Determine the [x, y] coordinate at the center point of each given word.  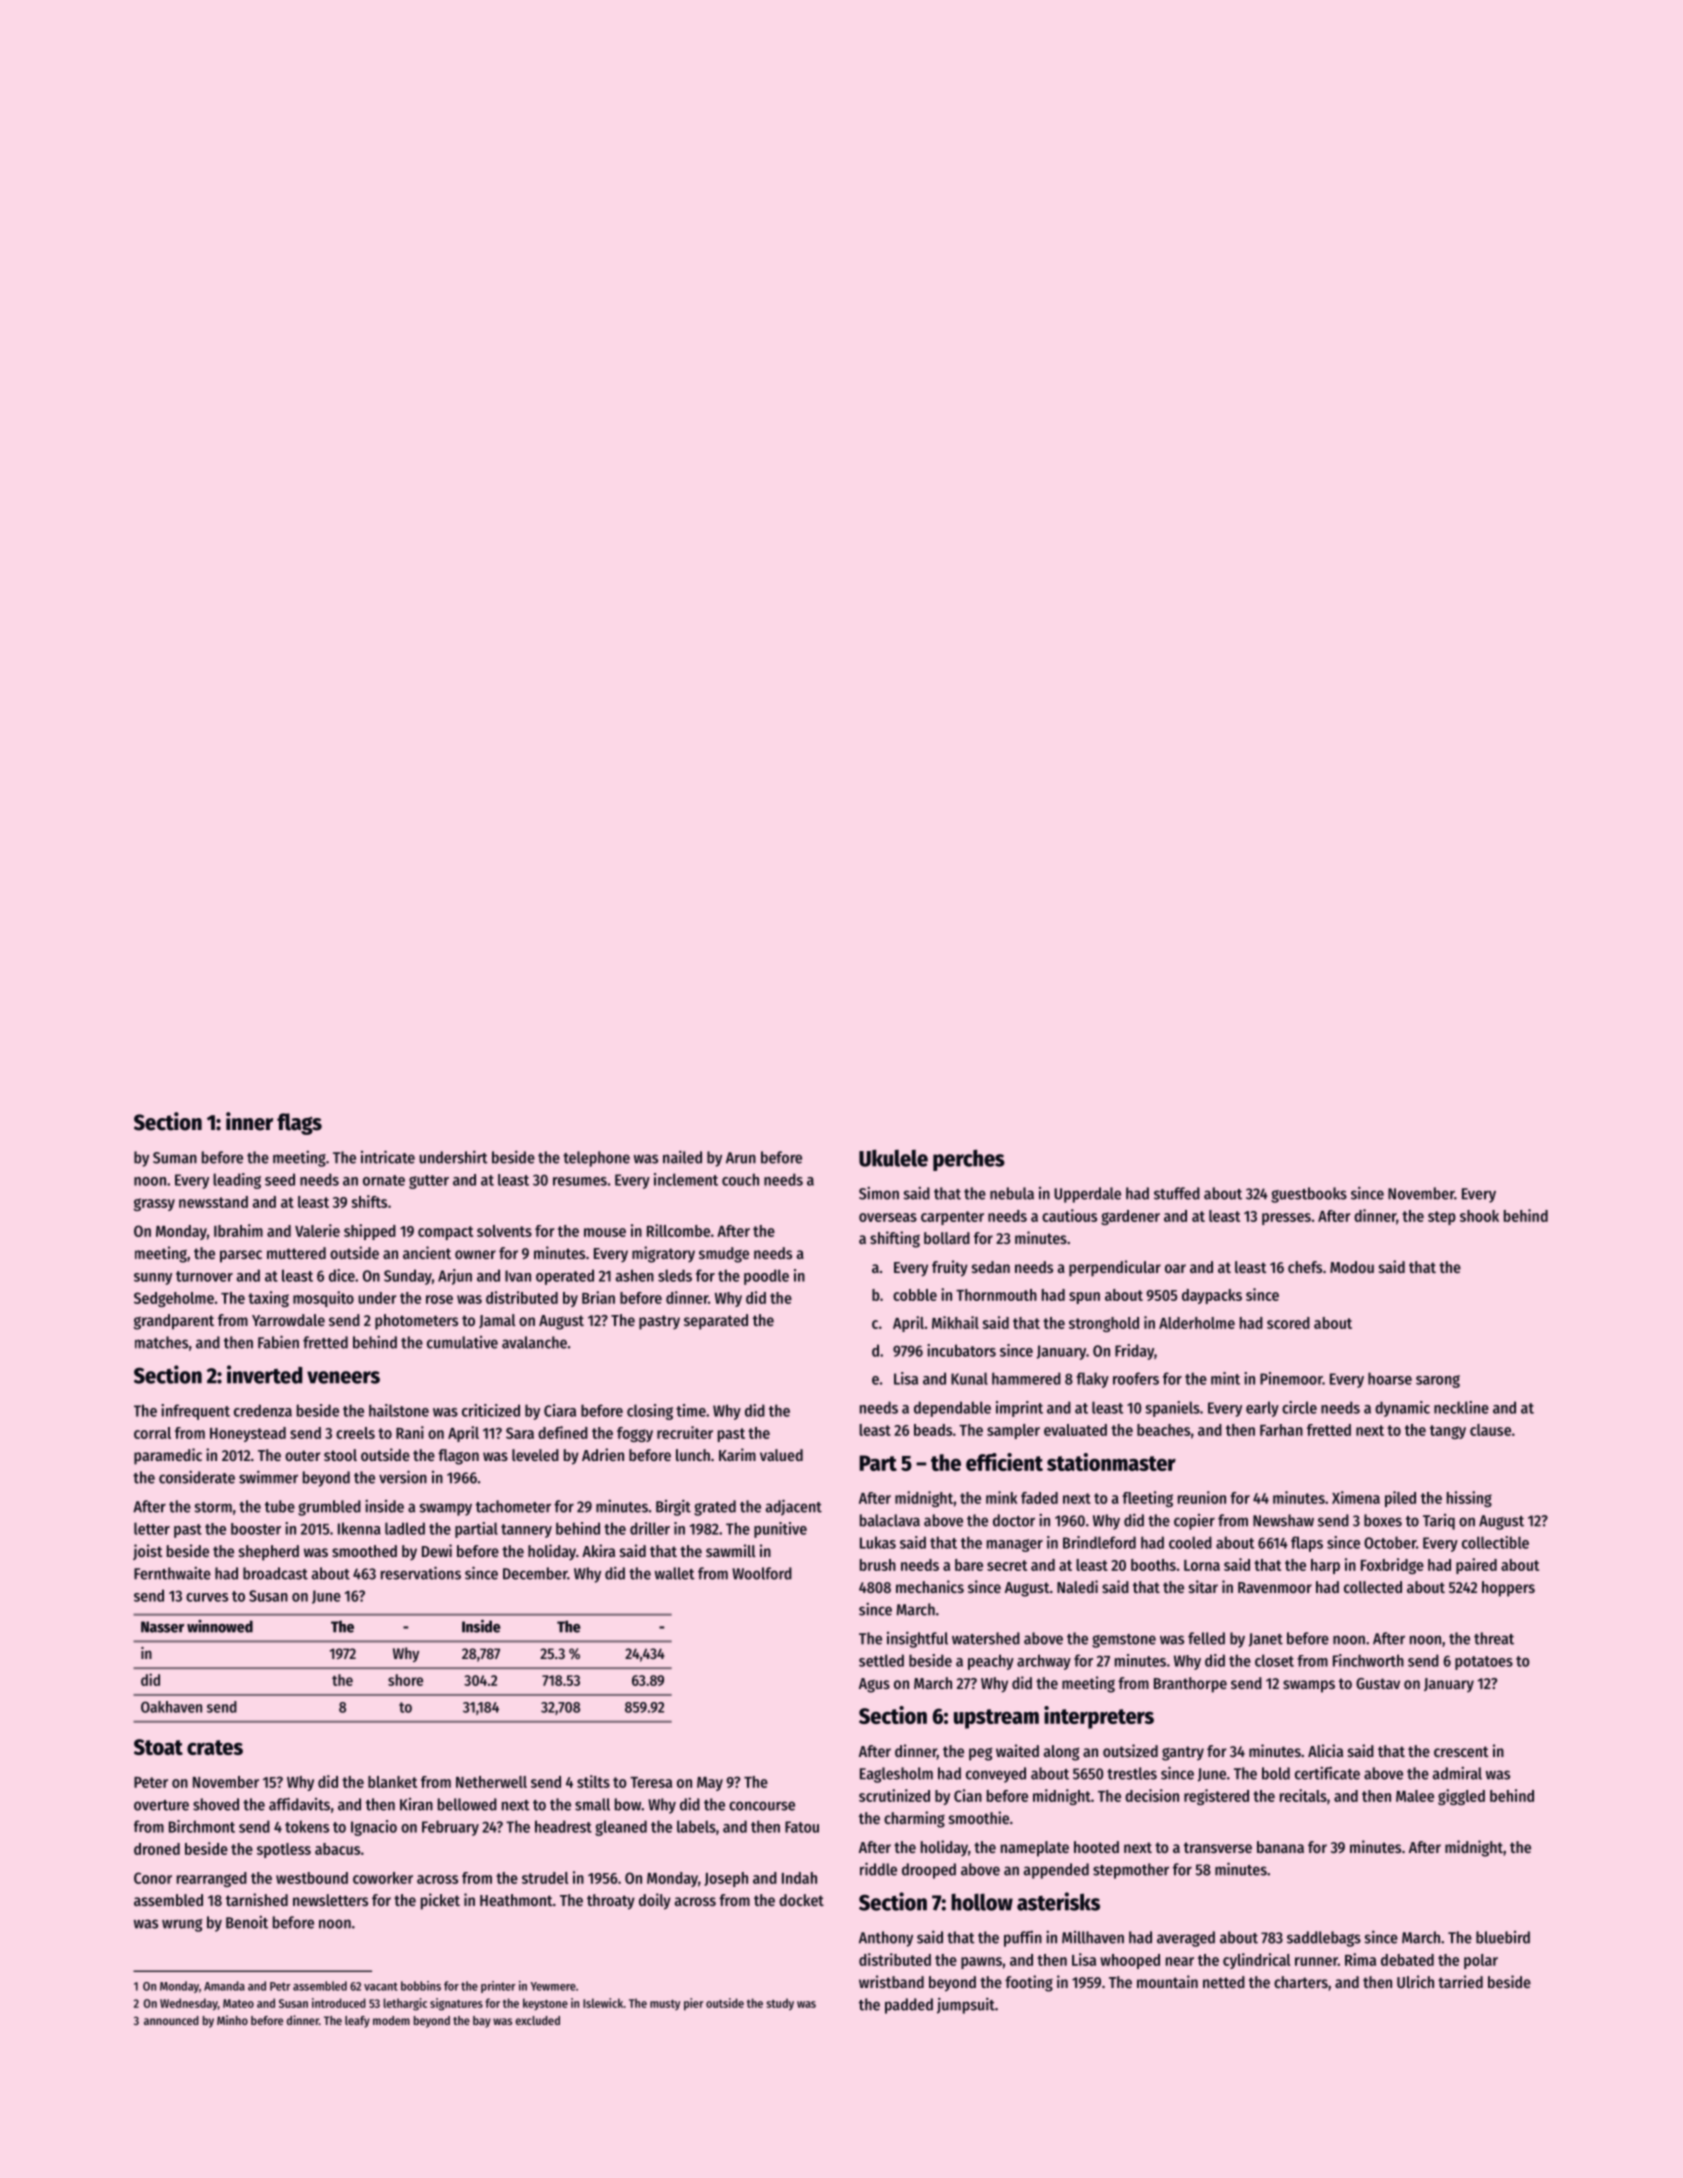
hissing [1469, 1499]
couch [740, 1179]
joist [148, 1552]
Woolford [762, 1573]
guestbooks [1309, 1195]
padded [909, 2006]
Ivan [518, 1276]
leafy [357, 2022]
